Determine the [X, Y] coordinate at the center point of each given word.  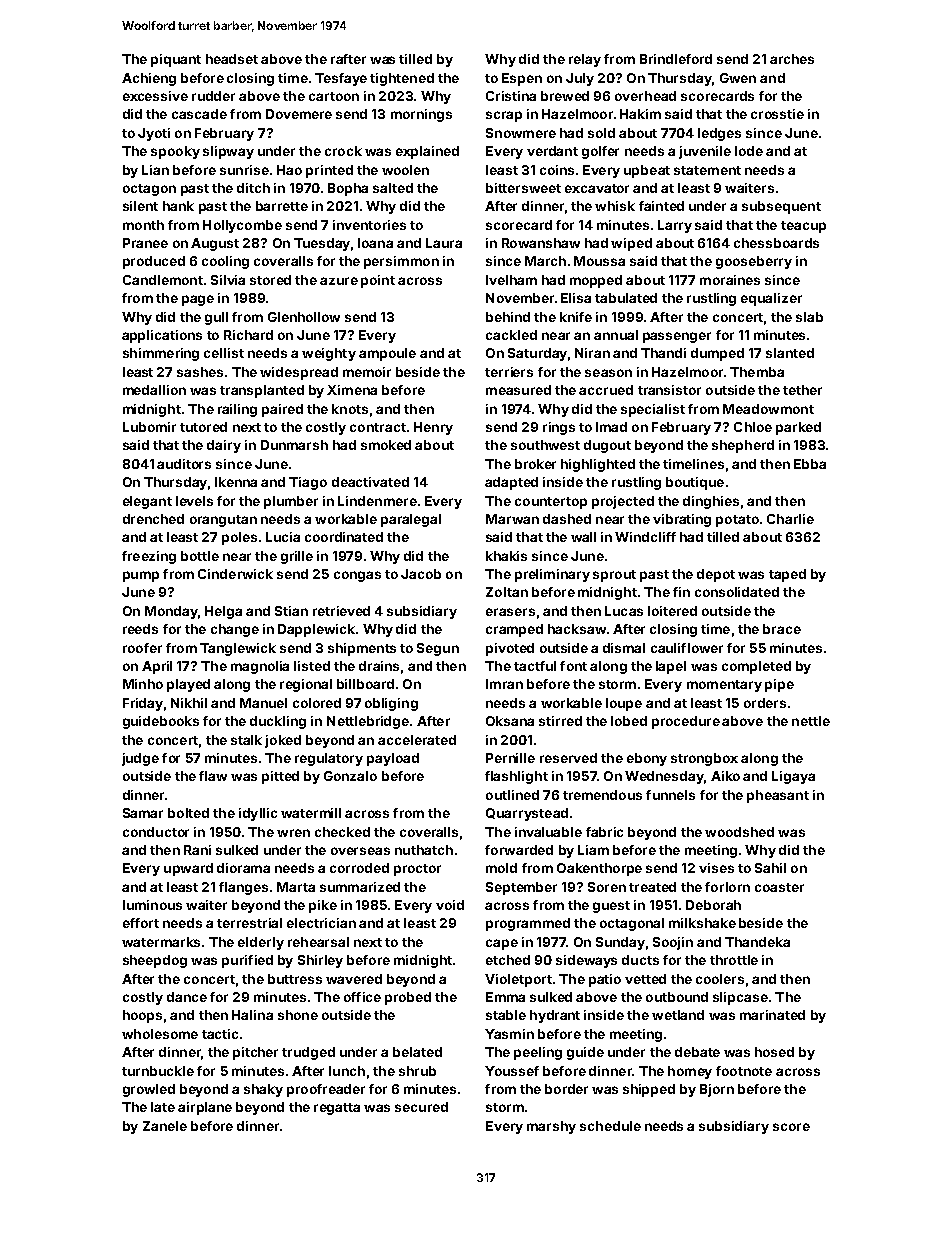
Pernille [510, 758]
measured [518, 390]
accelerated [417, 740]
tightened [402, 79]
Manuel [263, 703]
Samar [143, 813]
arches [792, 59]
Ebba [810, 464]
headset [232, 59]
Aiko [725, 776]
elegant [147, 502]
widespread [299, 373]
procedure [686, 722]
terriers [509, 372]
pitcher [255, 1053]
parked [798, 428]
